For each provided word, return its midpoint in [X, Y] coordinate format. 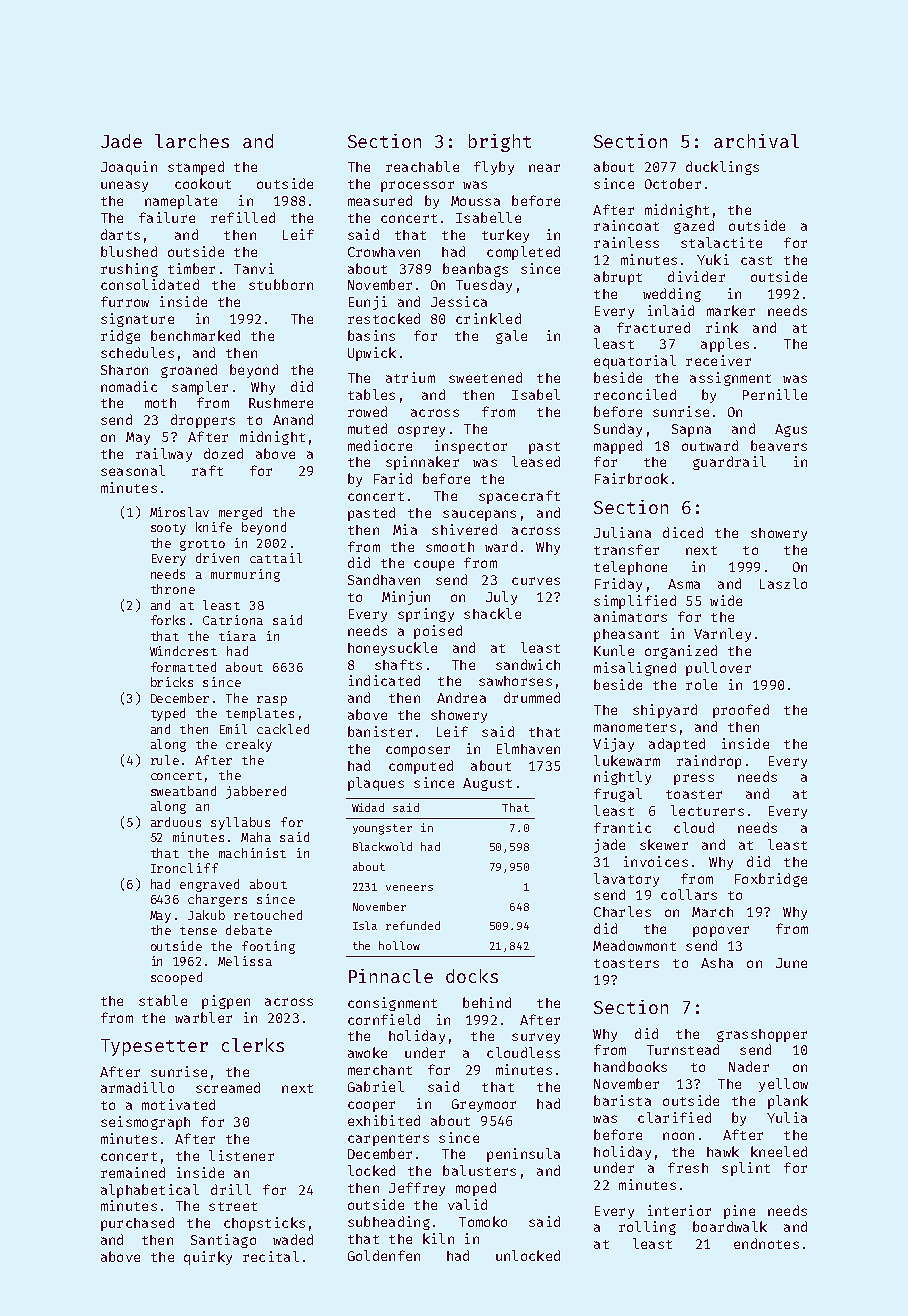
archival [756, 141]
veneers [409, 888]
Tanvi [254, 268]
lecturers [707, 810]
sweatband [183, 791]
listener [241, 1155]
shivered [464, 529]
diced [683, 532]
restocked [384, 318]
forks [168, 620]
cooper [371, 1106]
